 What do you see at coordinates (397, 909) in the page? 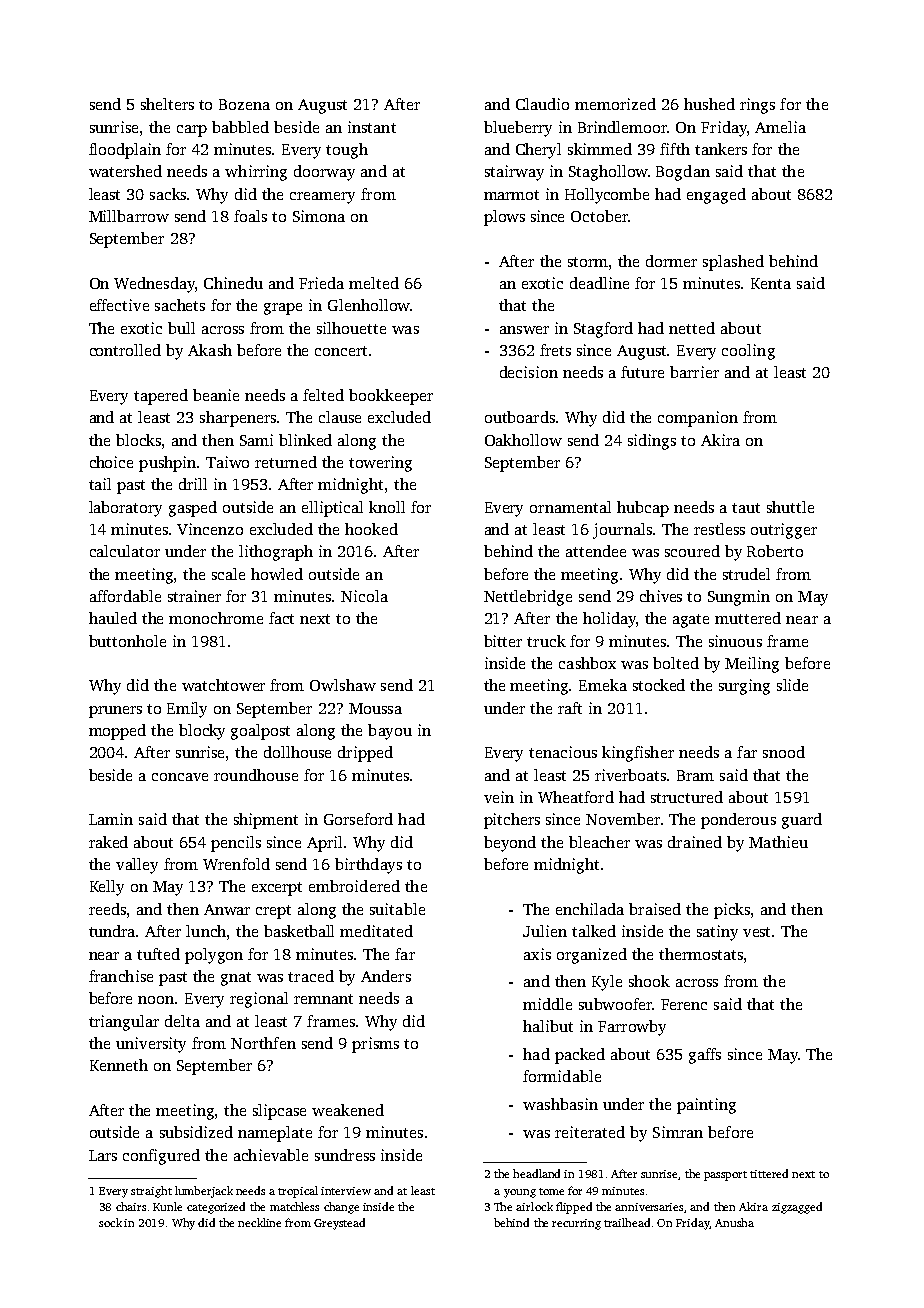
I see `suitable` at bounding box center [397, 909].
